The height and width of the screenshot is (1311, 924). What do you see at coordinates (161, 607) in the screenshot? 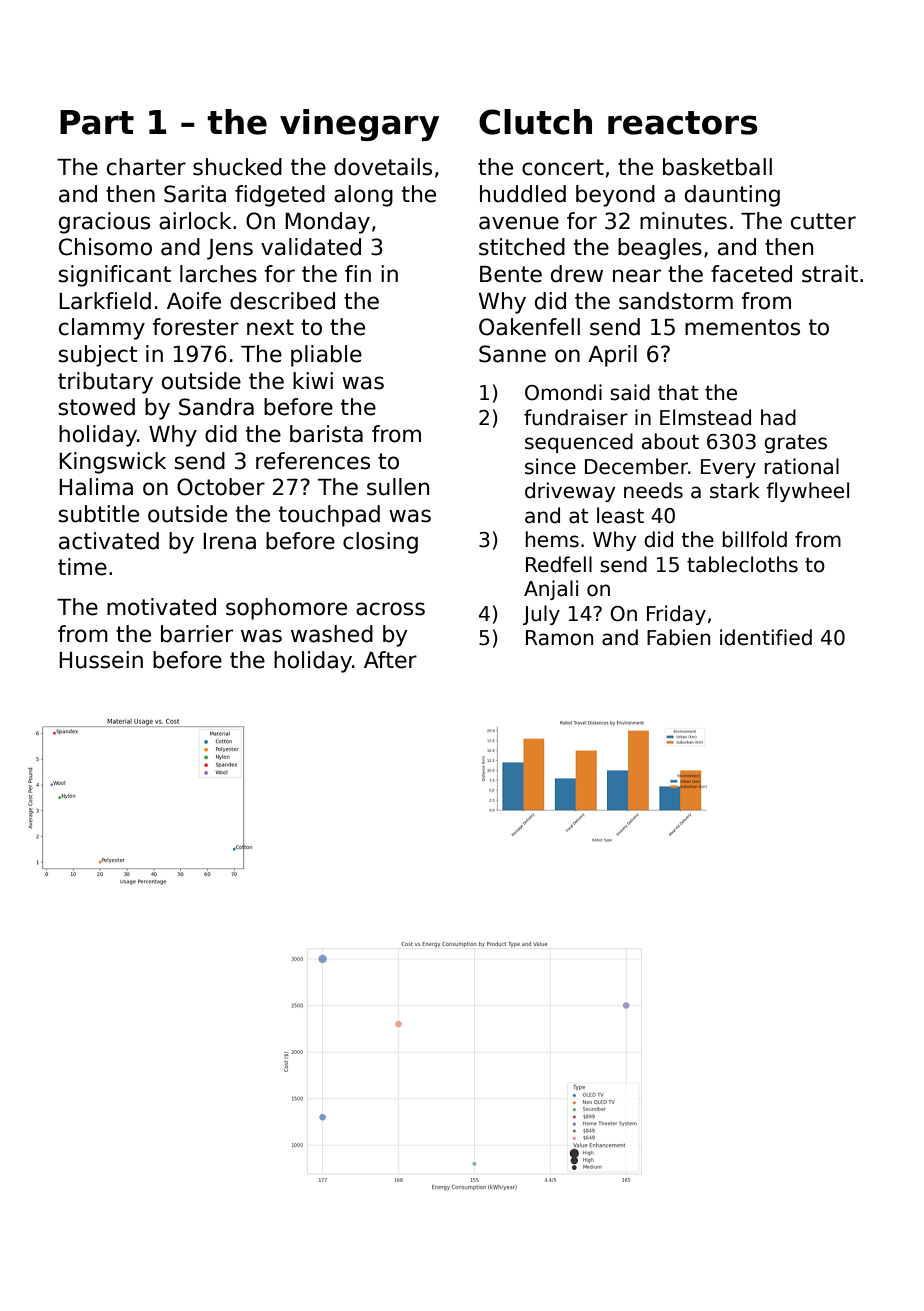
I see `motivated` at bounding box center [161, 607].
